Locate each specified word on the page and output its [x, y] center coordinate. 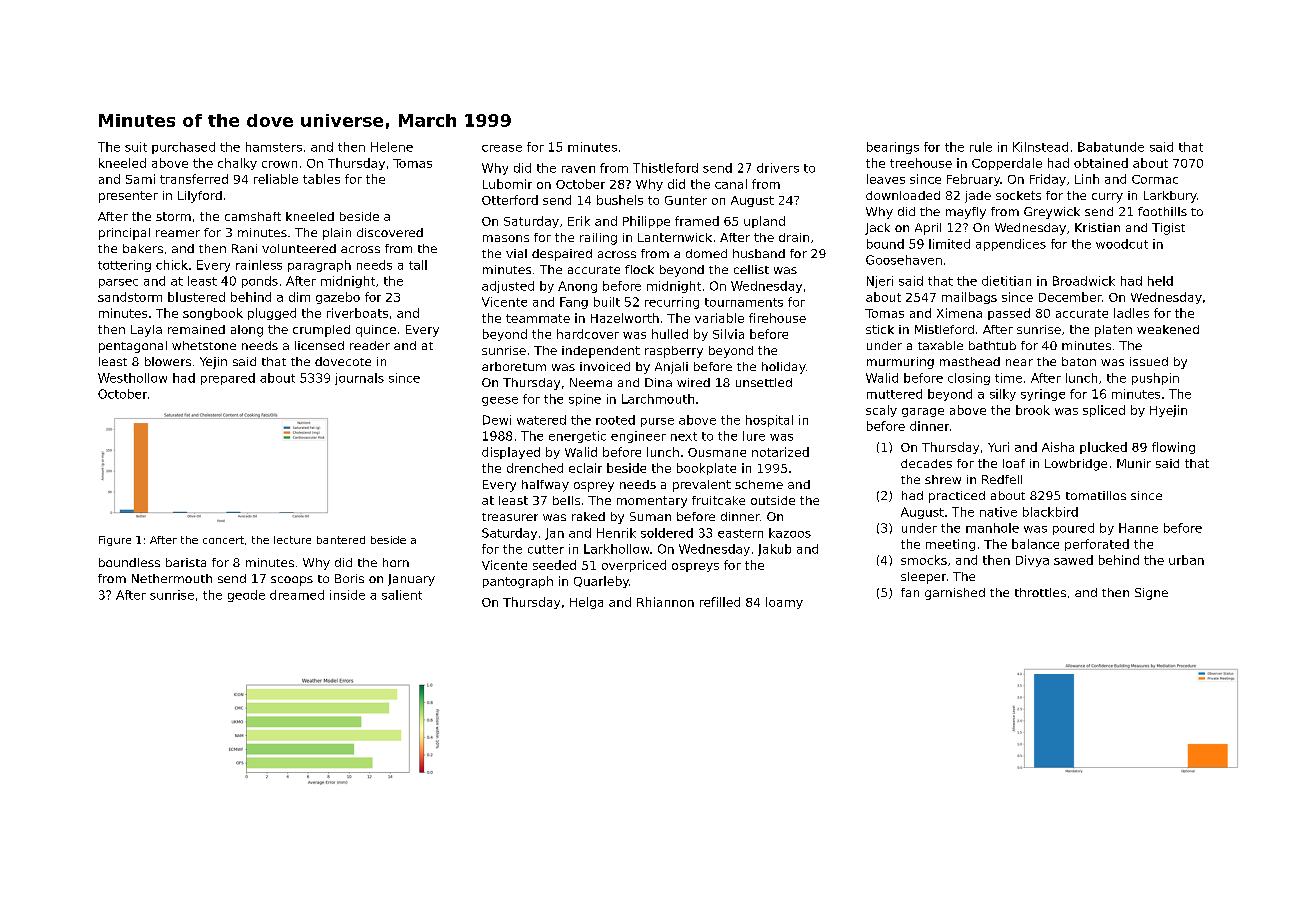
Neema [591, 382]
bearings [893, 148]
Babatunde [1111, 147]
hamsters [274, 147]
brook [1033, 410]
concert [223, 540]
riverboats [357, 313]
